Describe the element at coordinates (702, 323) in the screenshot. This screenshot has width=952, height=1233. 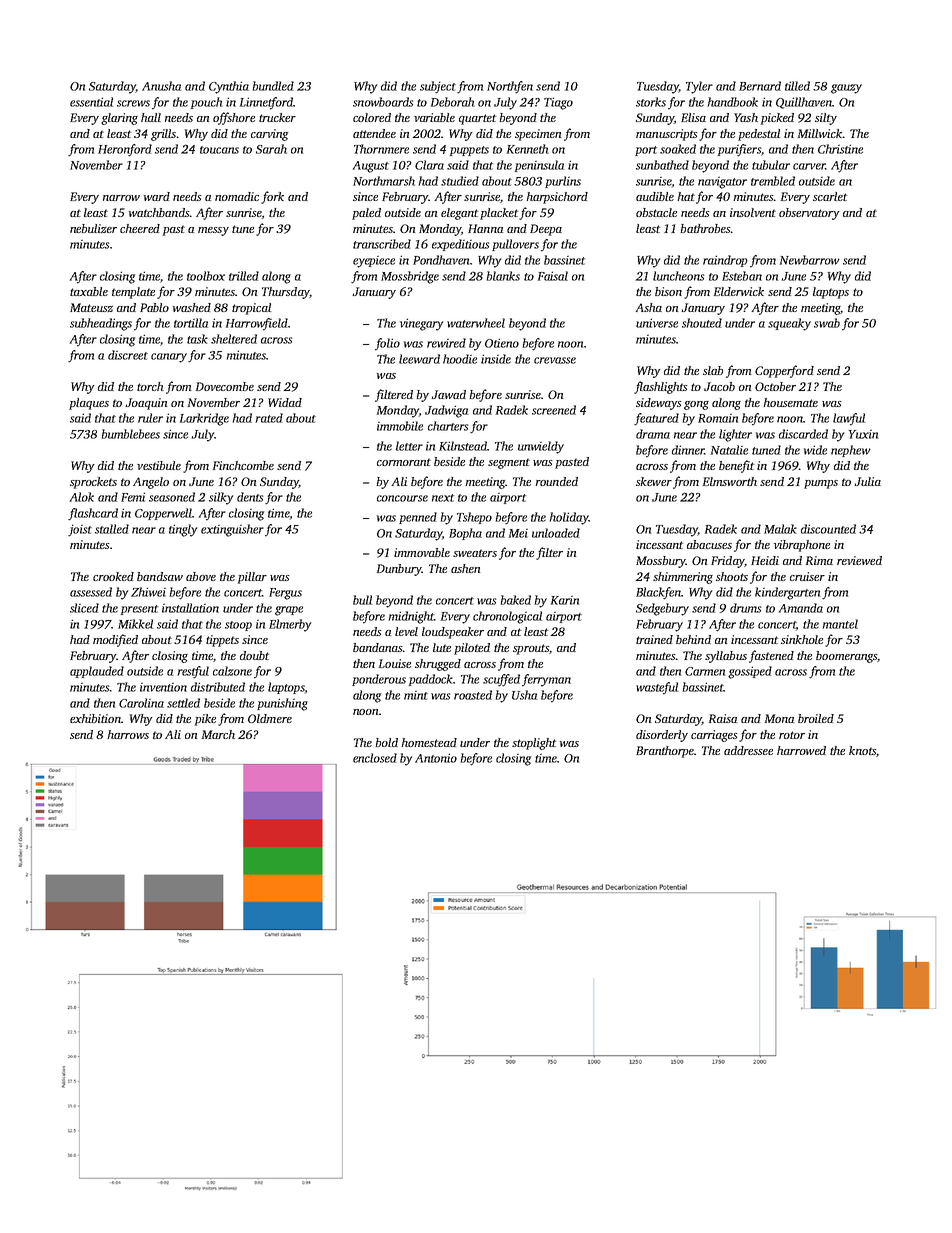
I see `shouted` at that location.
